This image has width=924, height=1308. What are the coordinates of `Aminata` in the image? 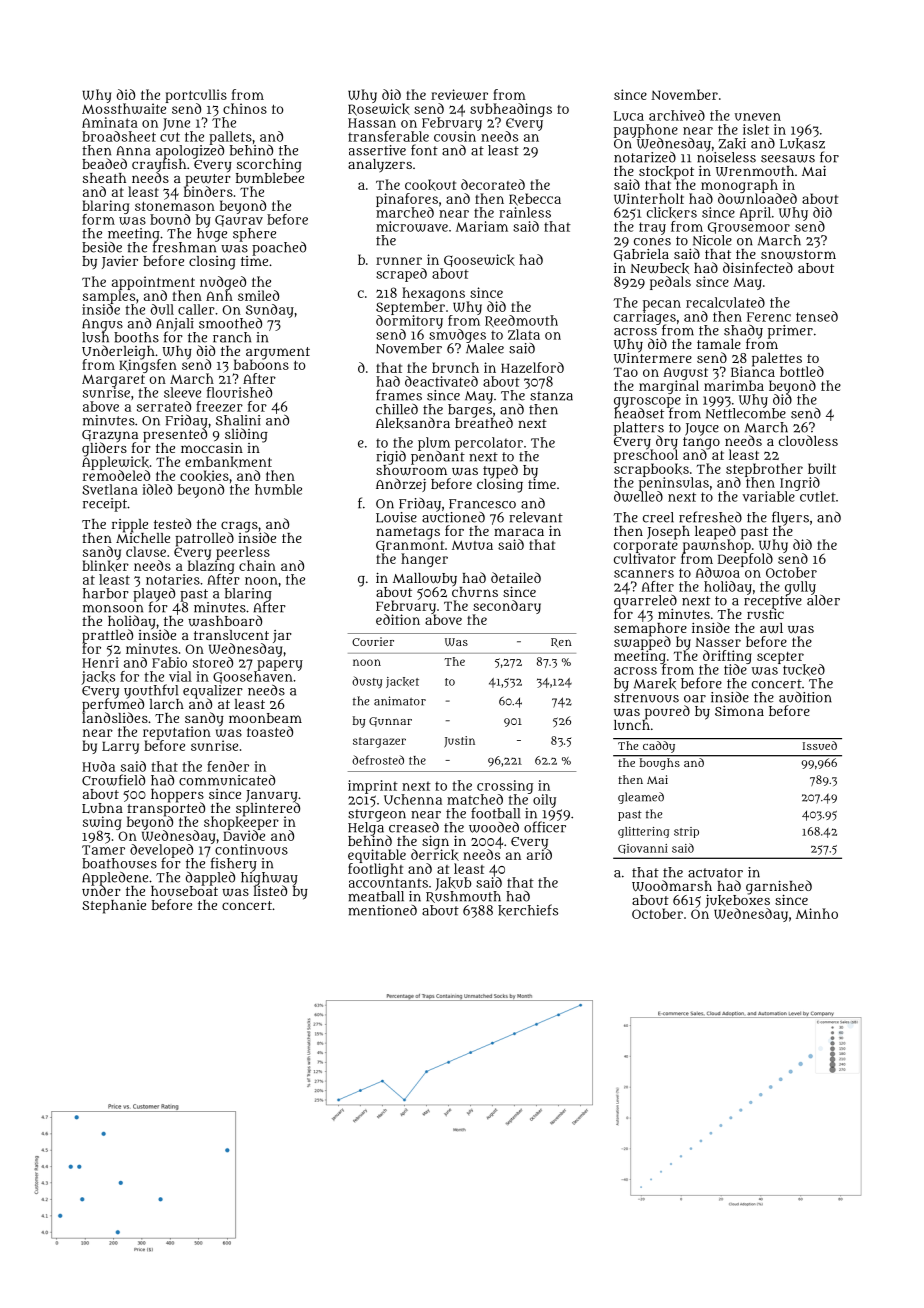 It's located at (110, 122).
